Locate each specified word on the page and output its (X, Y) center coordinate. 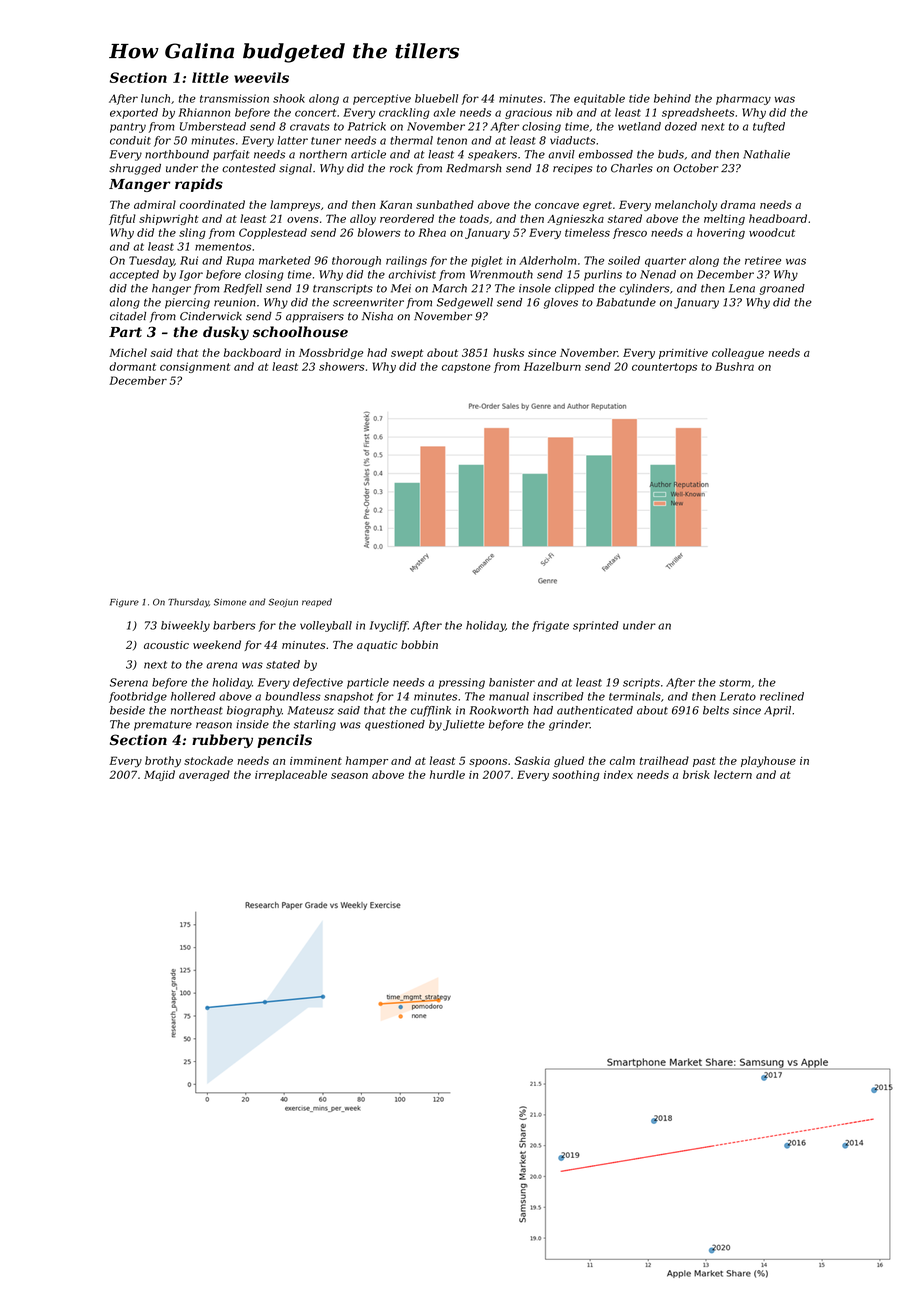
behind (672, 98)
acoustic (166, 645)
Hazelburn (552, 366)
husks (508, 352)
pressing (462, 683)
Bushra (734, 366)
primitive (683, 354)
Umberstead (213, 126)
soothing (576, 775)
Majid (159, 775)
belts (716, 710)
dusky (226, 333)
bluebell (436, 98)
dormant (132, 366)
